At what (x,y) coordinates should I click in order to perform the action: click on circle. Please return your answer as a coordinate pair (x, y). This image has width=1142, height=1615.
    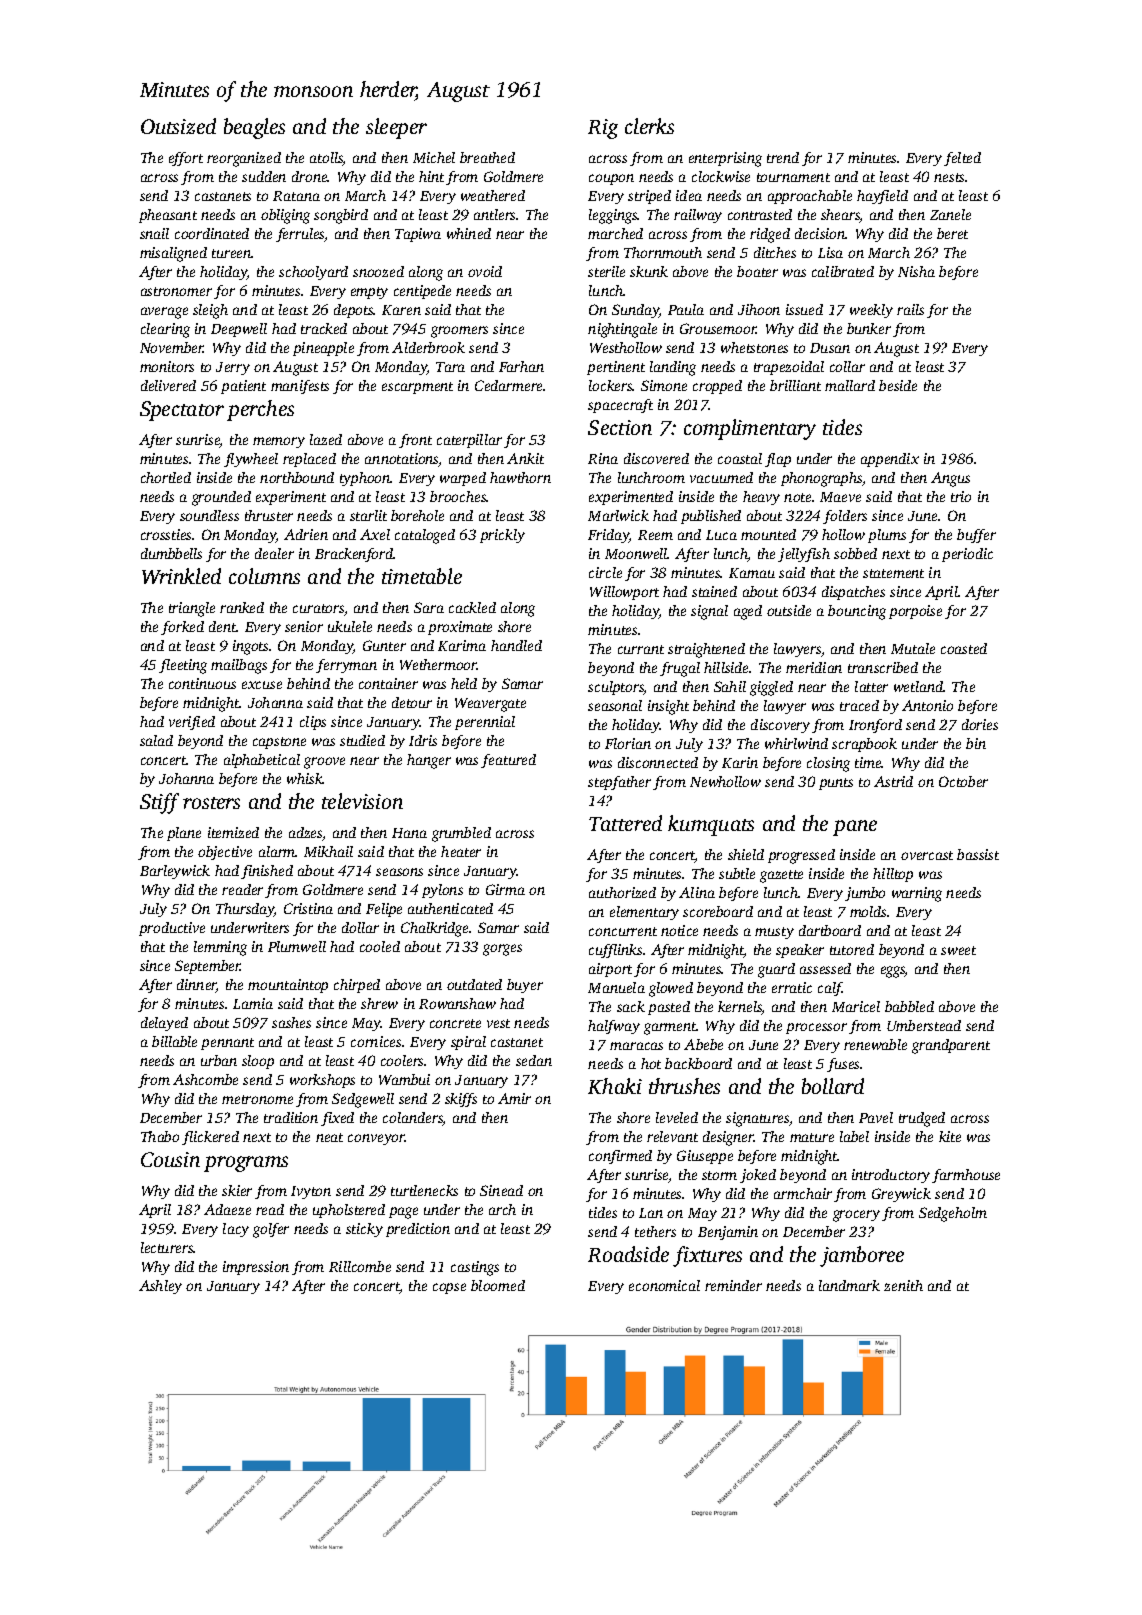
    Looking at the image, I should click on (605, 572).
